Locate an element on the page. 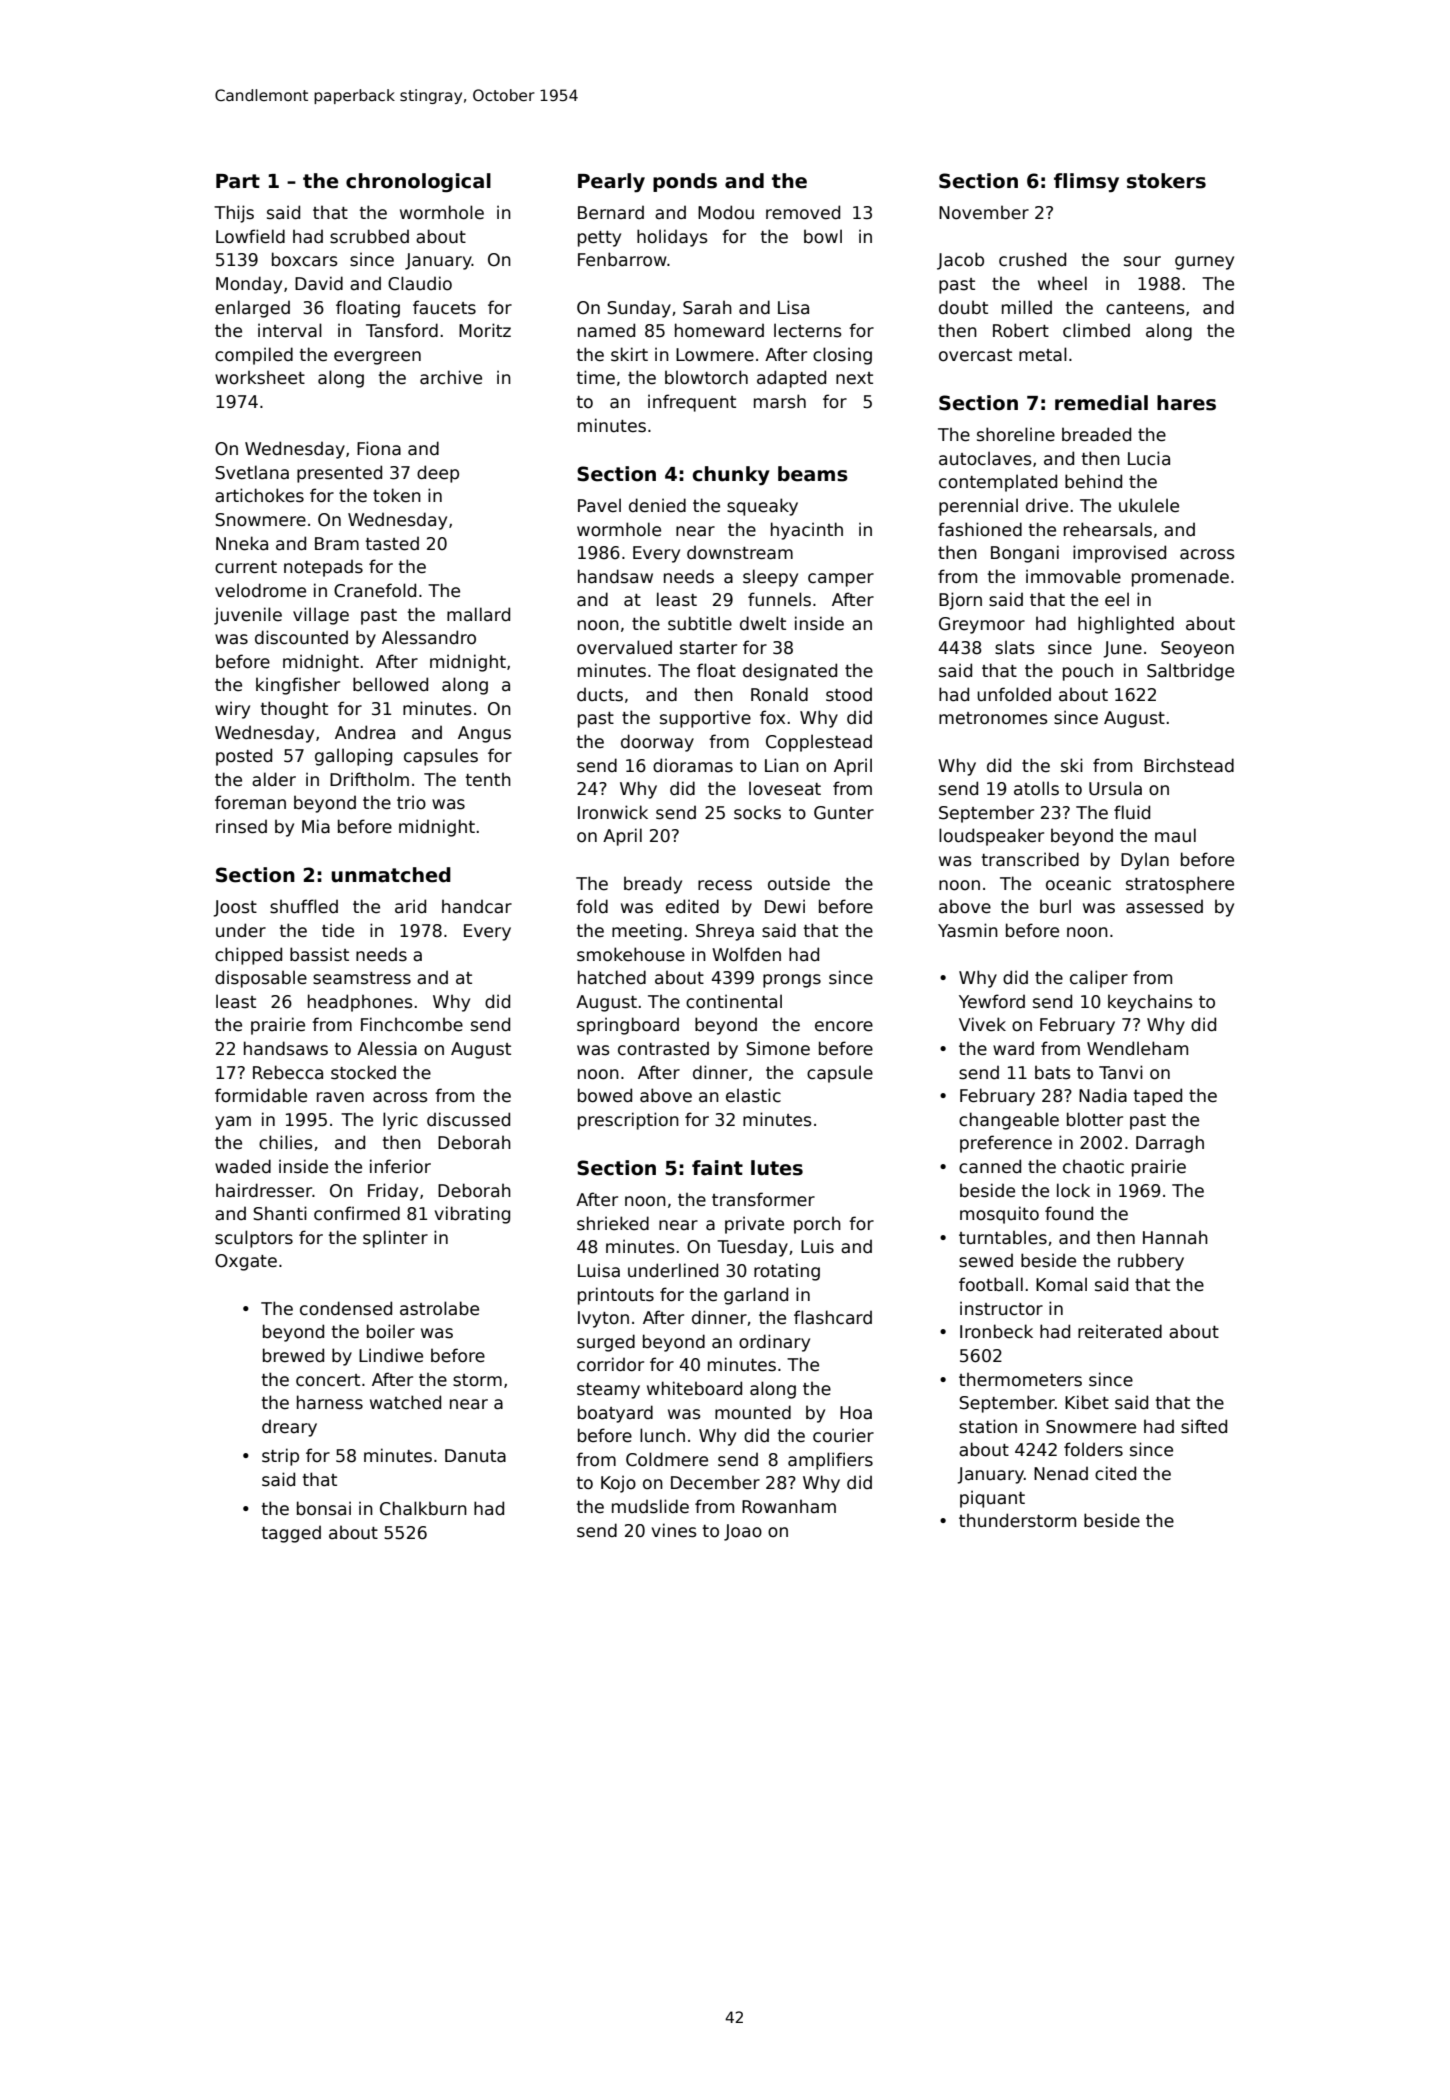 The height and width of the image is (2100, 1450). chronological is located at coordinates (418, 182).
